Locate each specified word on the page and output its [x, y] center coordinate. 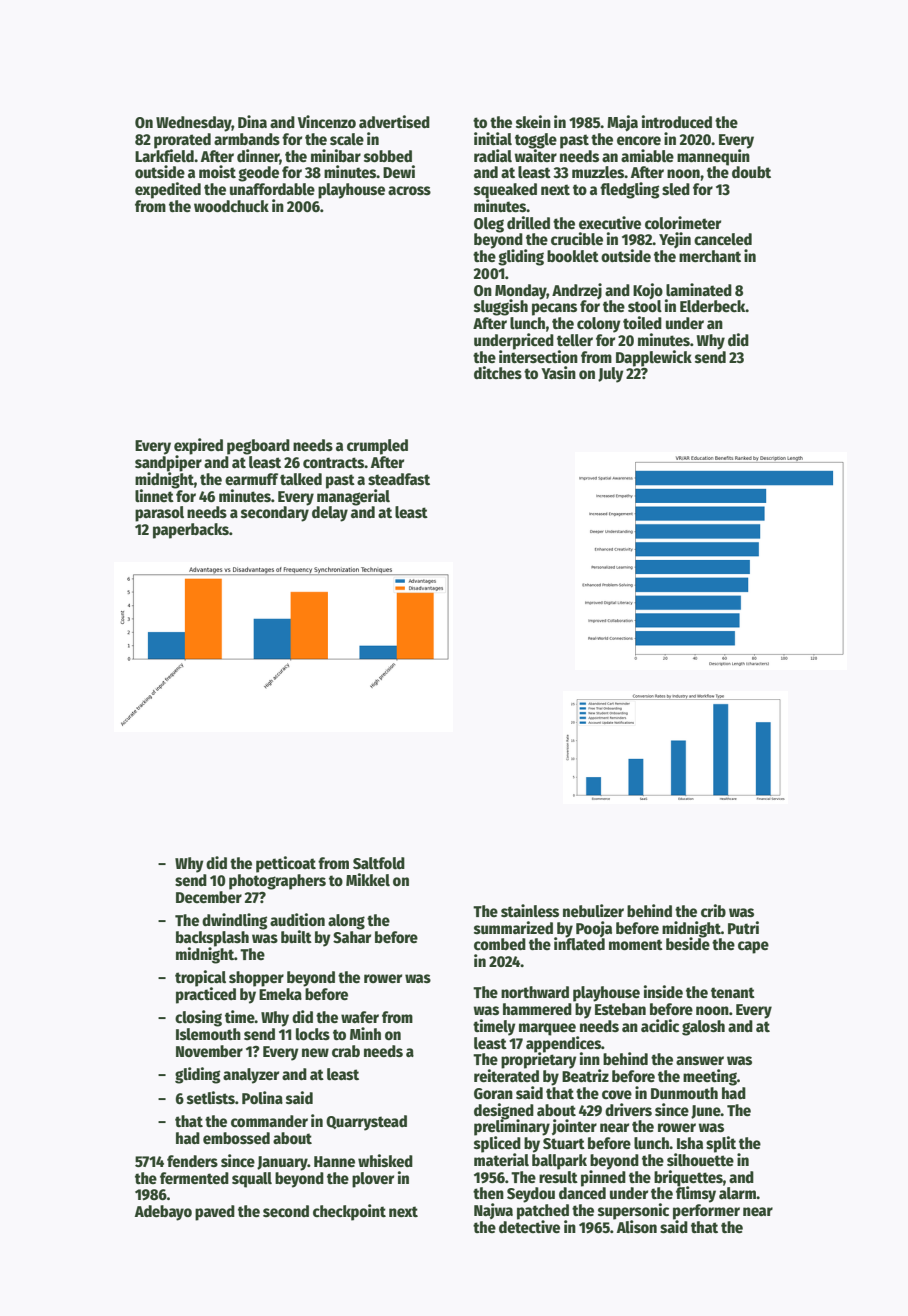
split [721, 1144]
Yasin [558, 372]
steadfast [399, 479]
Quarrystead [366, 1123]
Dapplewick [654, 358]
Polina [262, 1097]
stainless [530, 910]
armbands [247, 139]
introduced [677, 122]
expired [198, 446]
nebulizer [593, 911]
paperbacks [191, 531]
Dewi [399, 172]
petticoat [286, 864]
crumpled [377, 447]
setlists [211, 1097]
